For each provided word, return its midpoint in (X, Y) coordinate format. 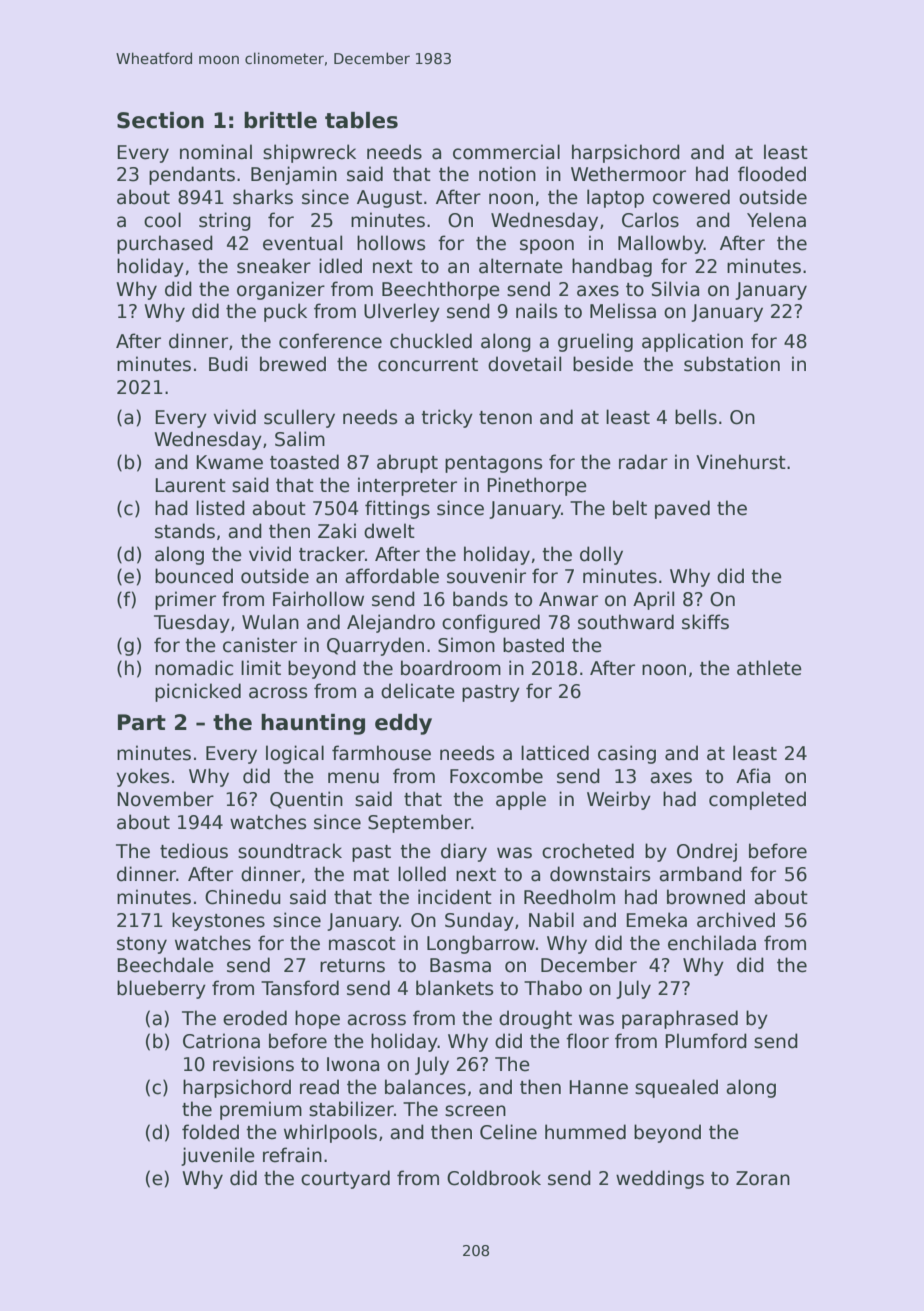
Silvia (675, 289)
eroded (255, 1018)
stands (185, 531)
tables (361, 120)
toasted (304, 462)
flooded (772, 174)
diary (464, 852)
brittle (280, 120)
